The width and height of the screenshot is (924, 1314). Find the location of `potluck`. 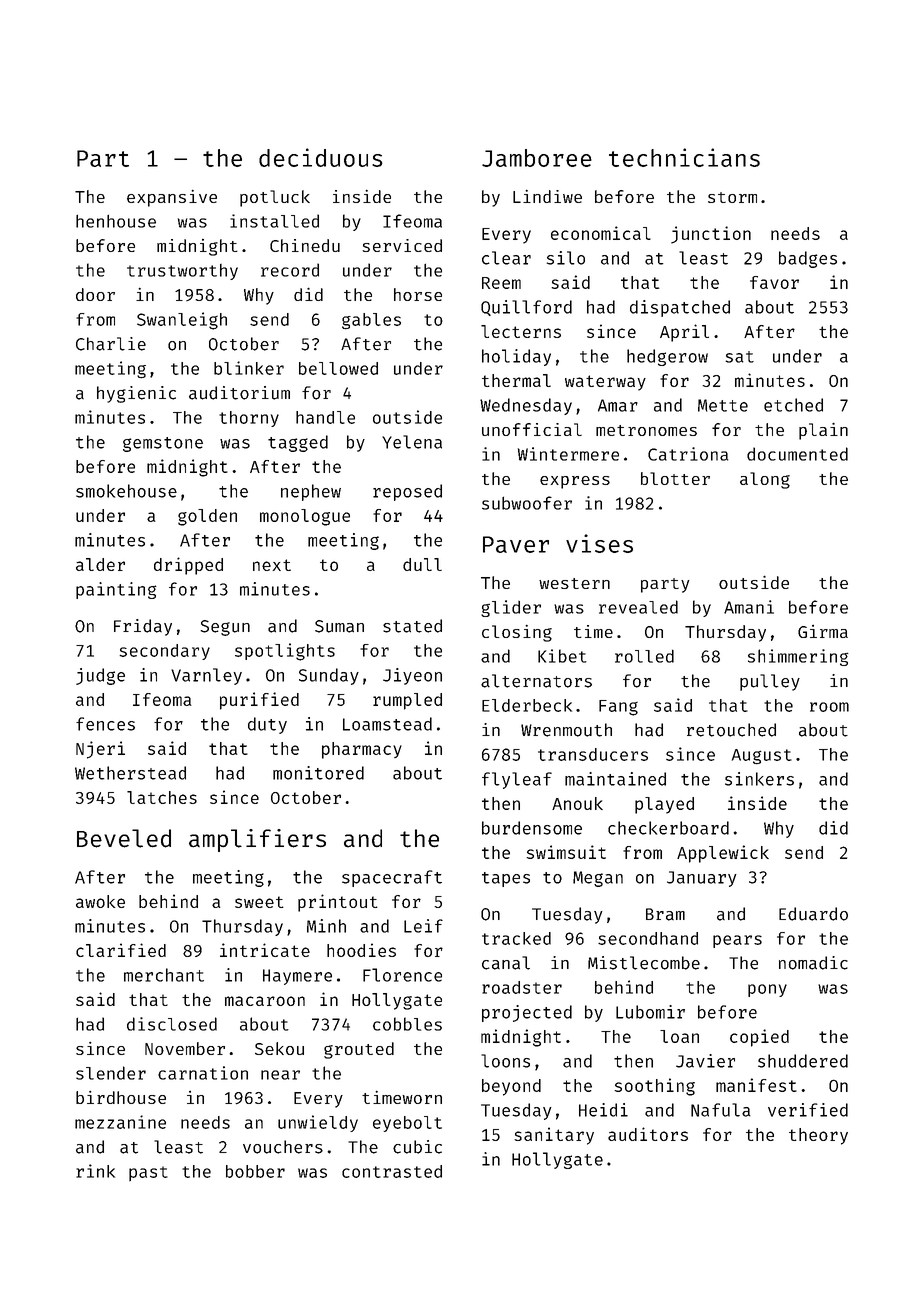

potluck is located at coordinates (275, 198).
